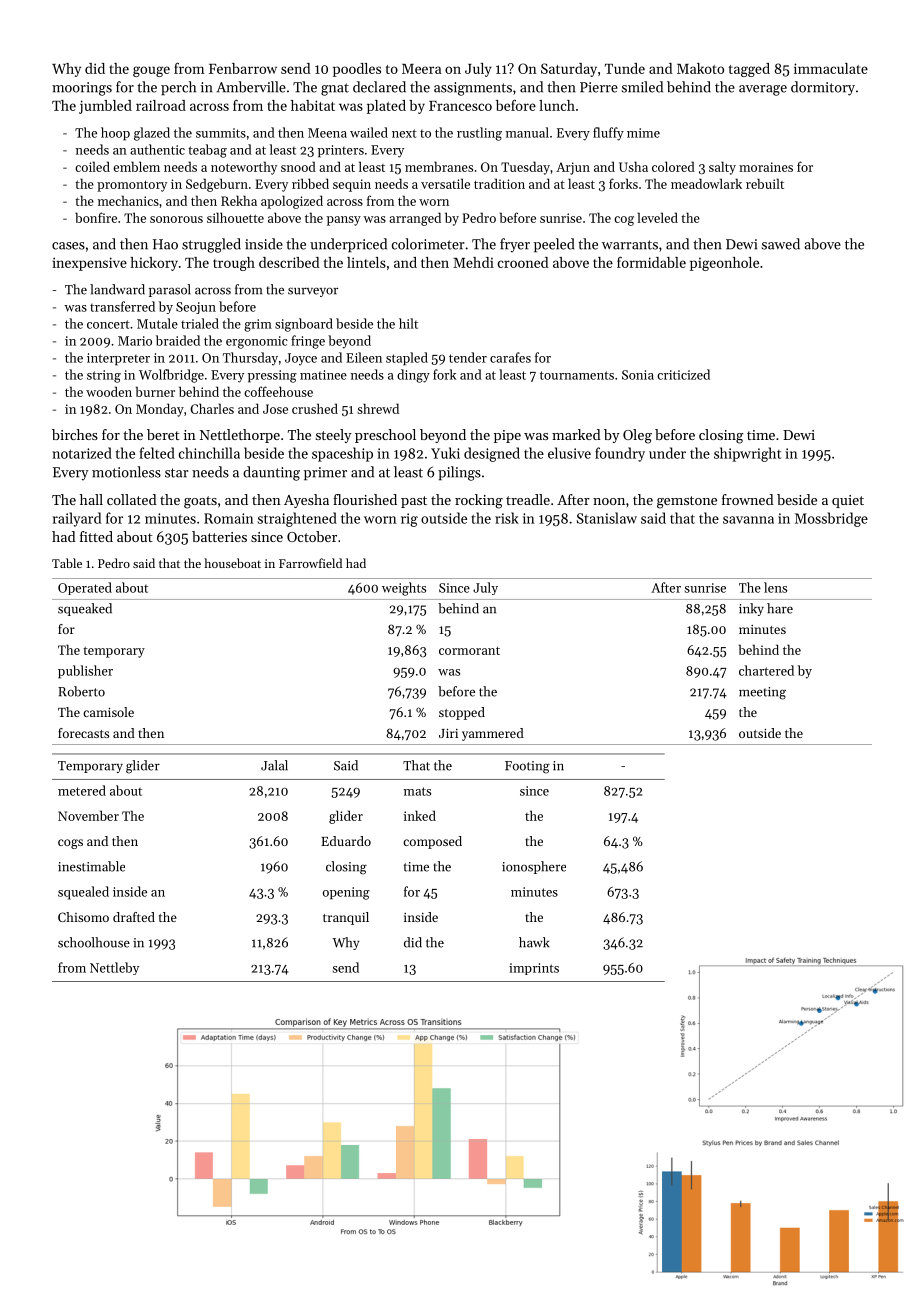 The height and width of the screenshot is (1308, 924). Describe the element at coordinates (762, 693) in the screenshot. I see `meeting` at that location.
